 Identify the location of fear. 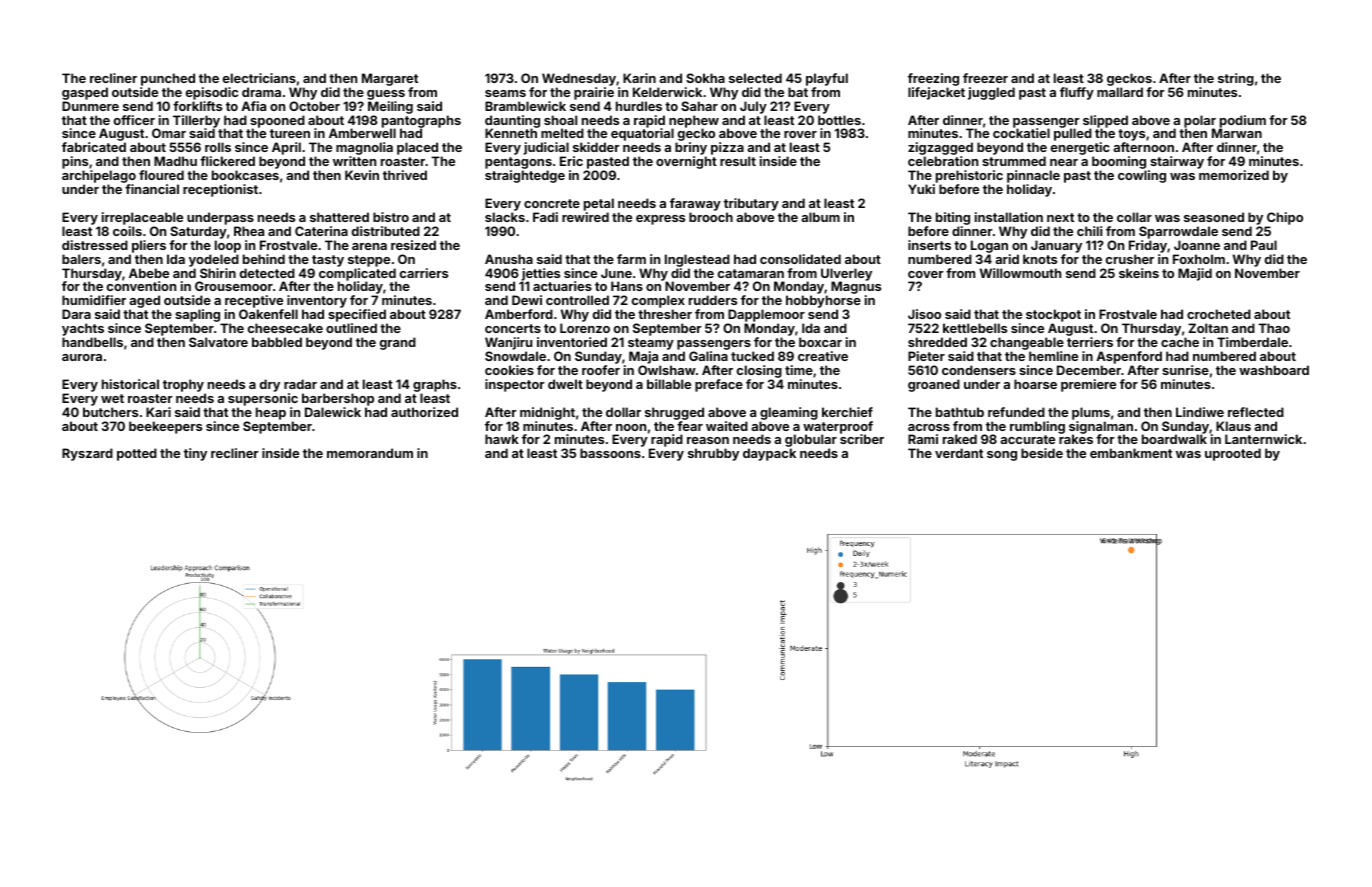
(690, 426).
